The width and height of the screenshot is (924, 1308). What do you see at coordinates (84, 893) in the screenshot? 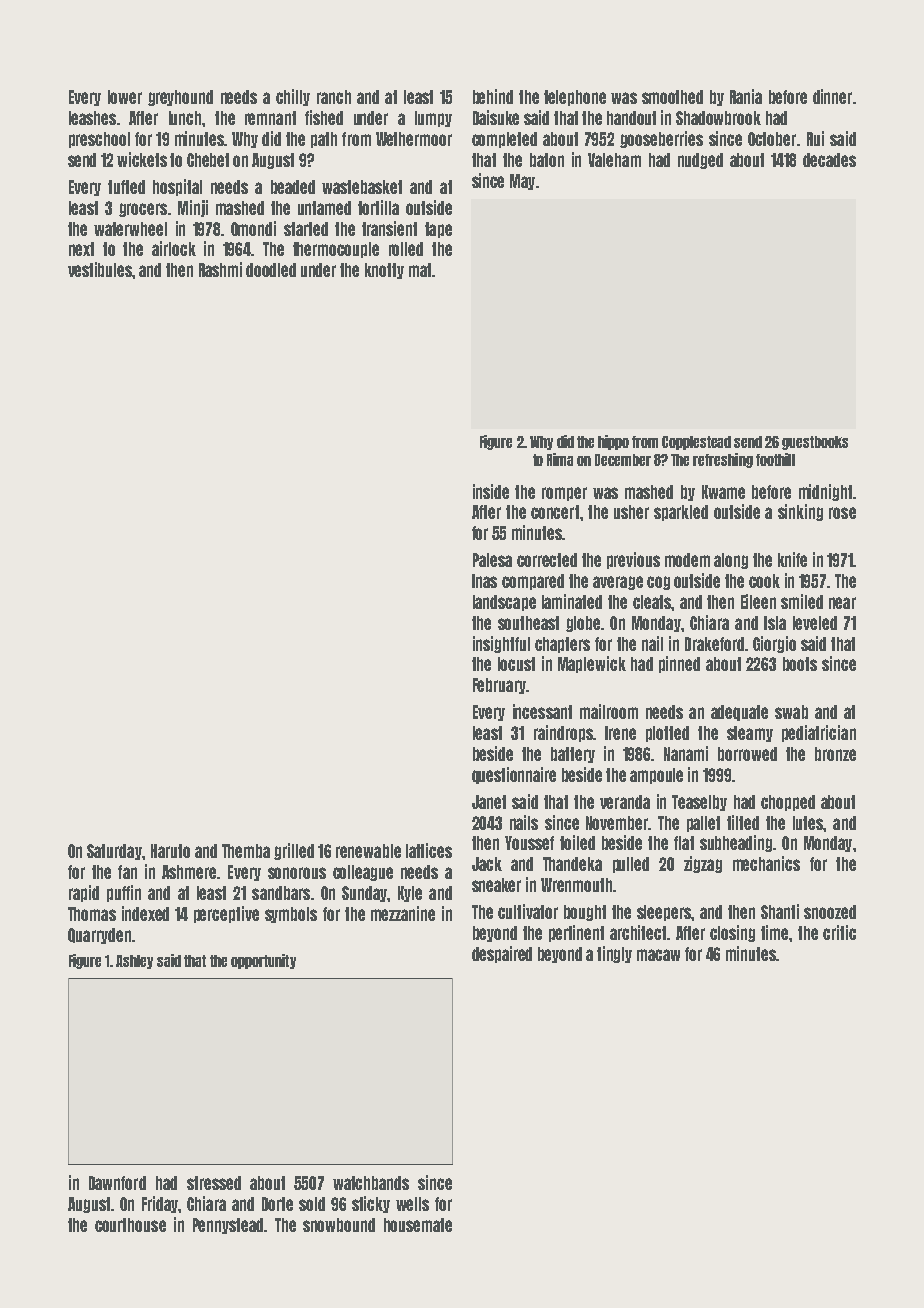
I see `rapid` at bounding box center [84, 893].
